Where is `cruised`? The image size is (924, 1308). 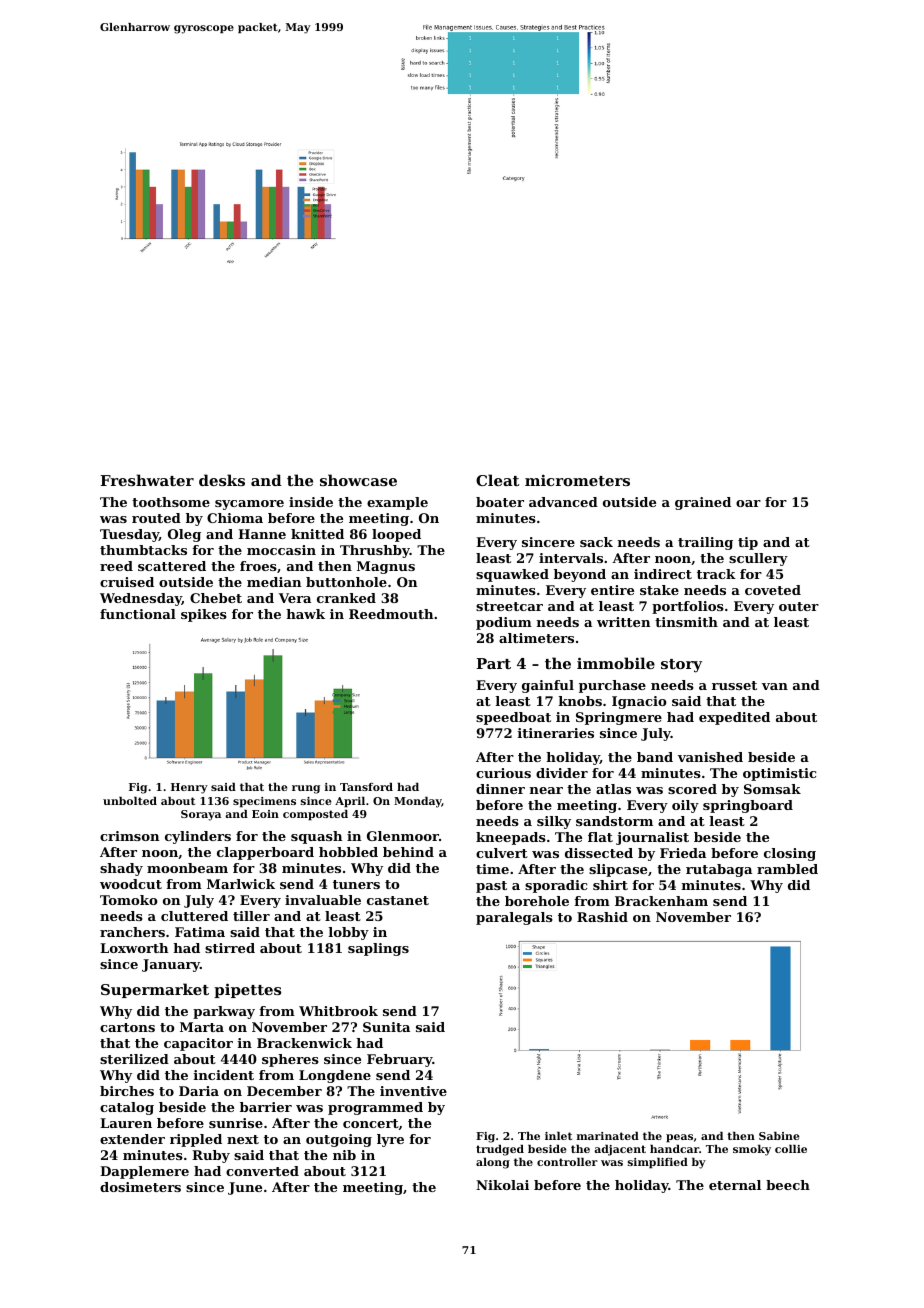 cruised is located at coordinates (127, 582).
